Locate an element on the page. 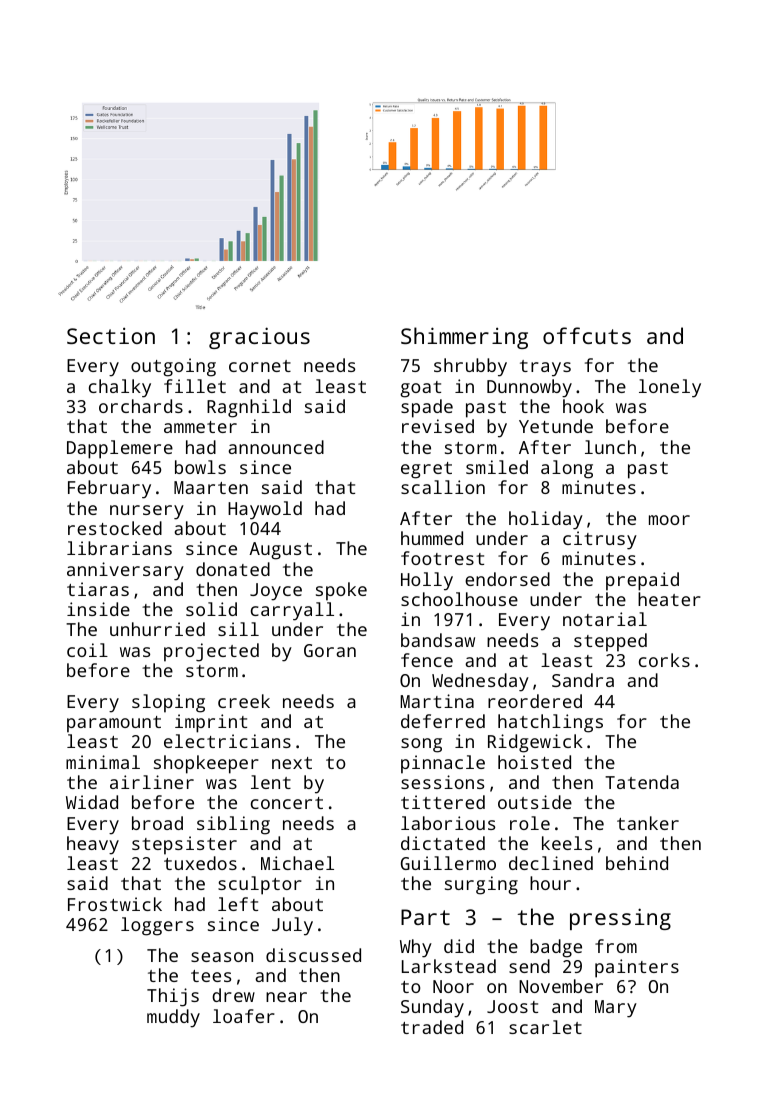  offcuts is located at coordinates (587, 335).
